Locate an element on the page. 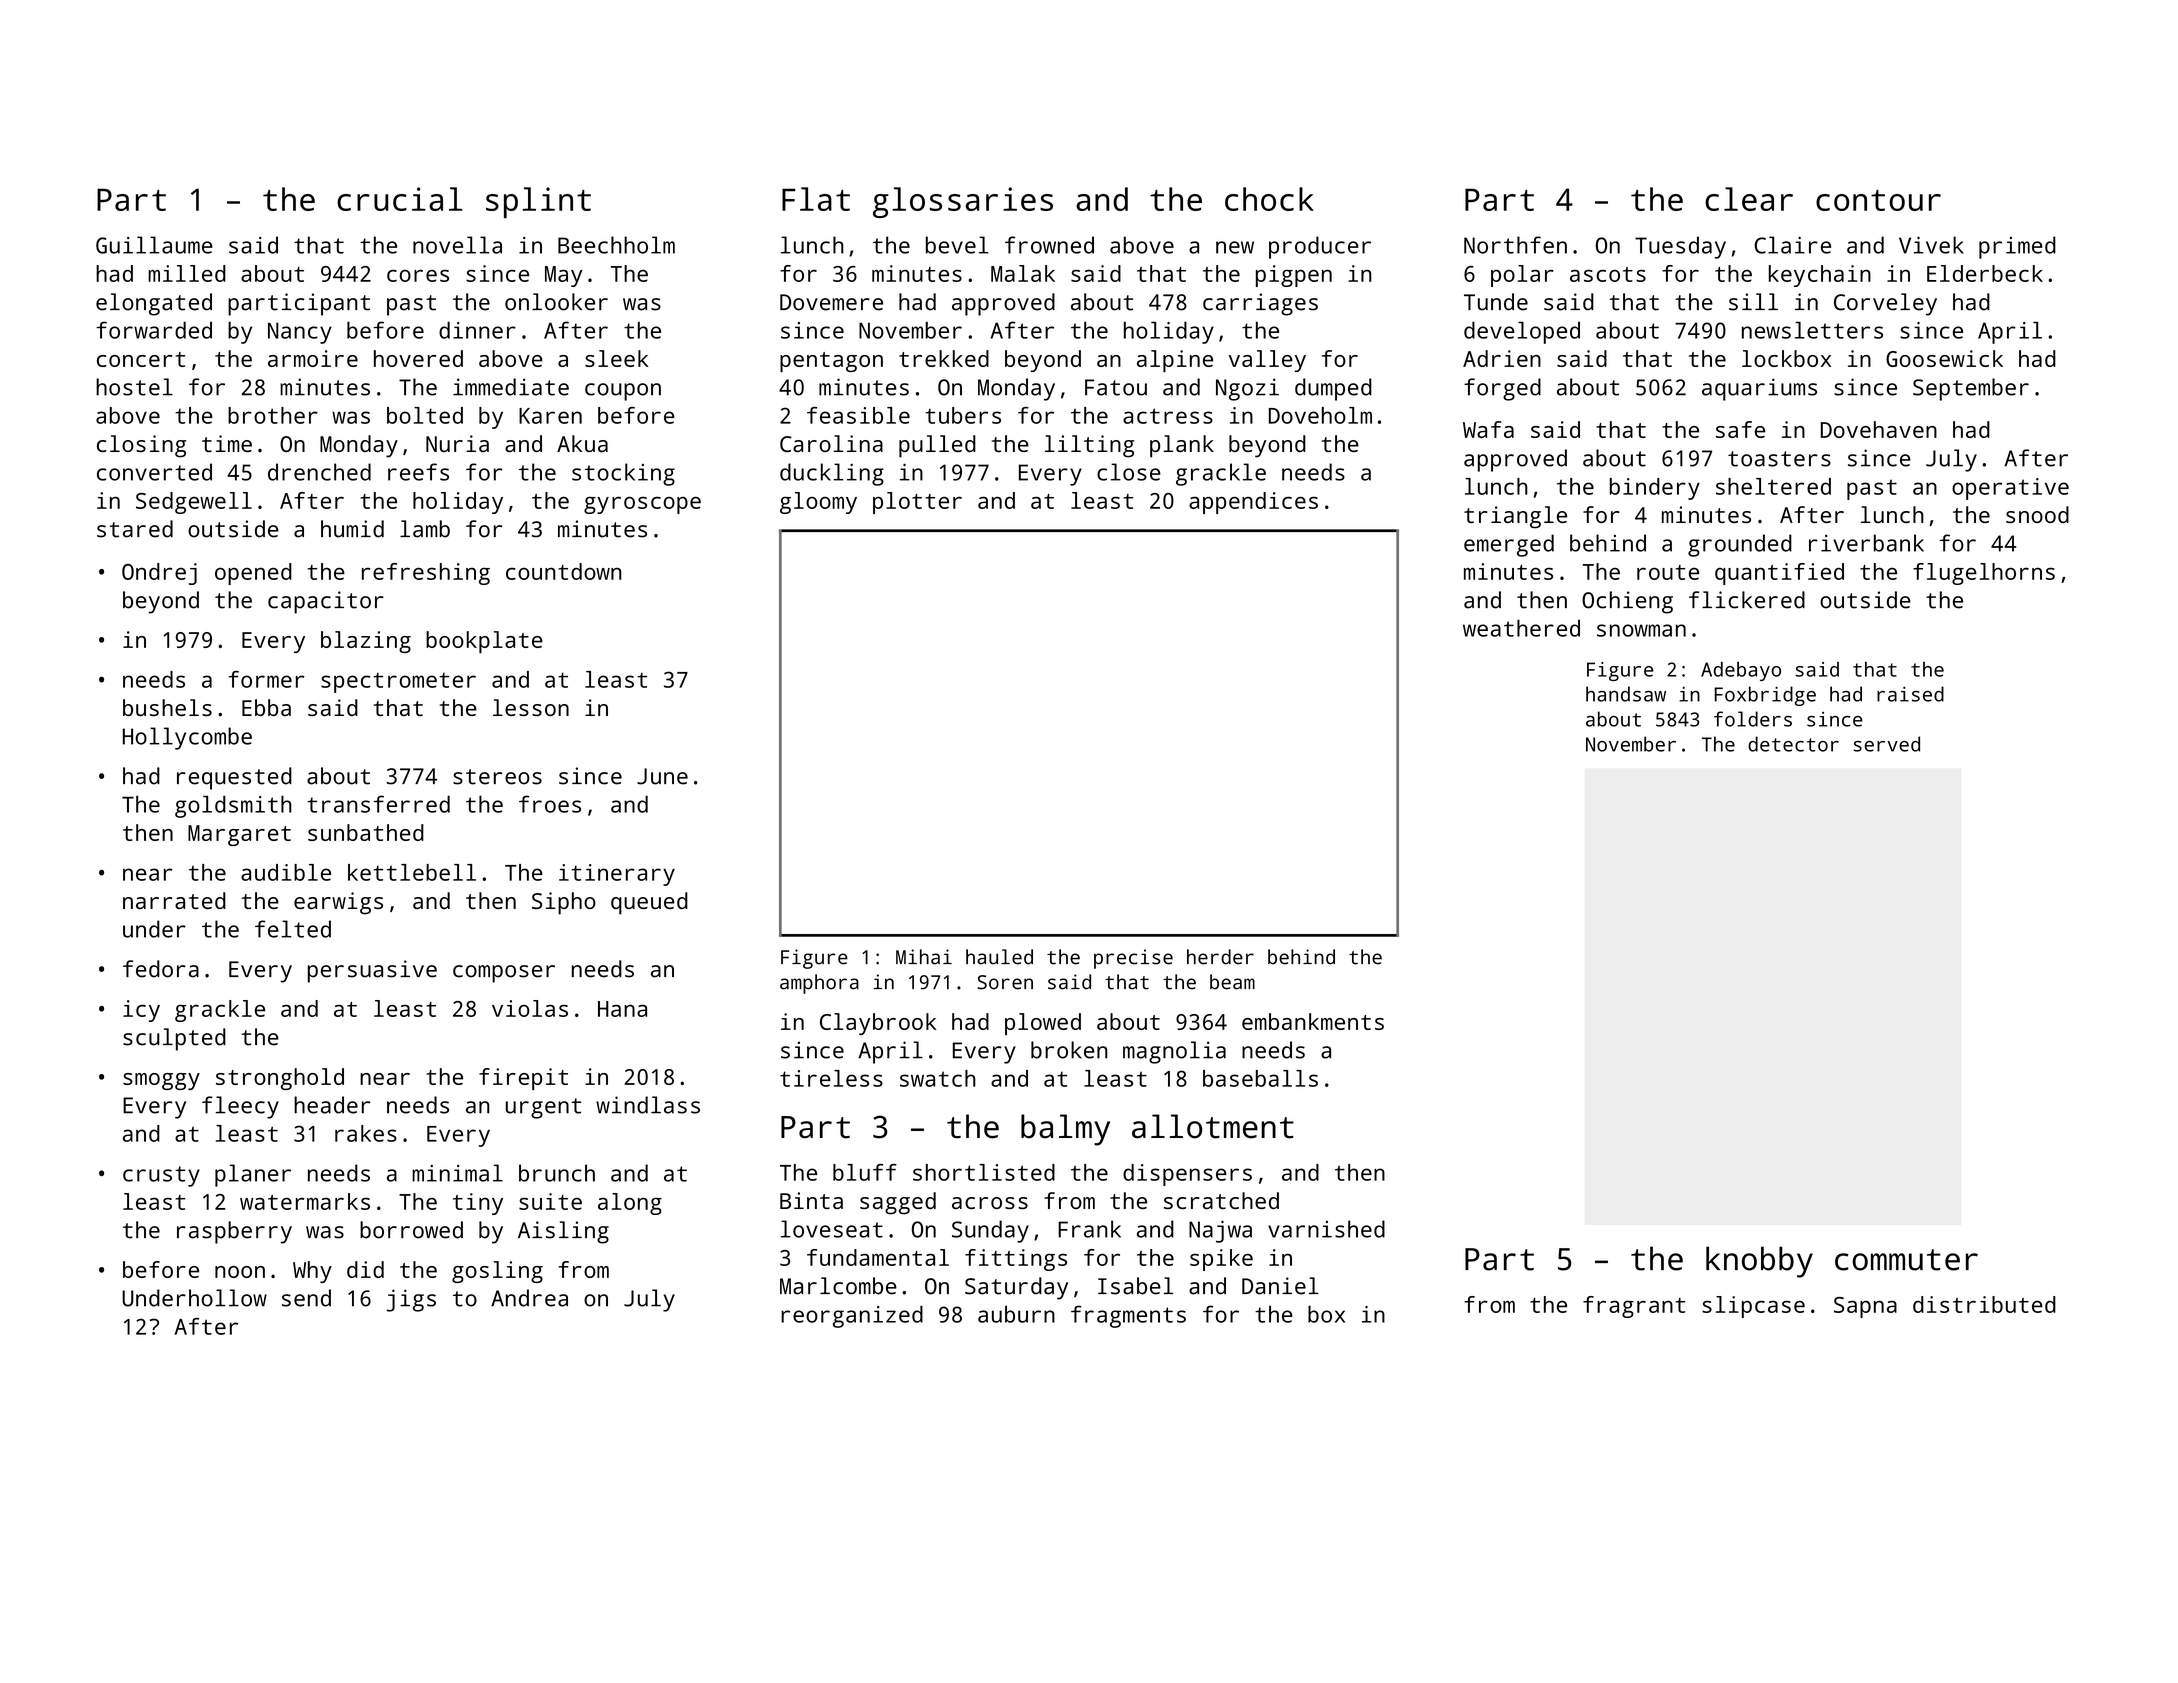  embankments is located at coordinates (1313, 1021).
